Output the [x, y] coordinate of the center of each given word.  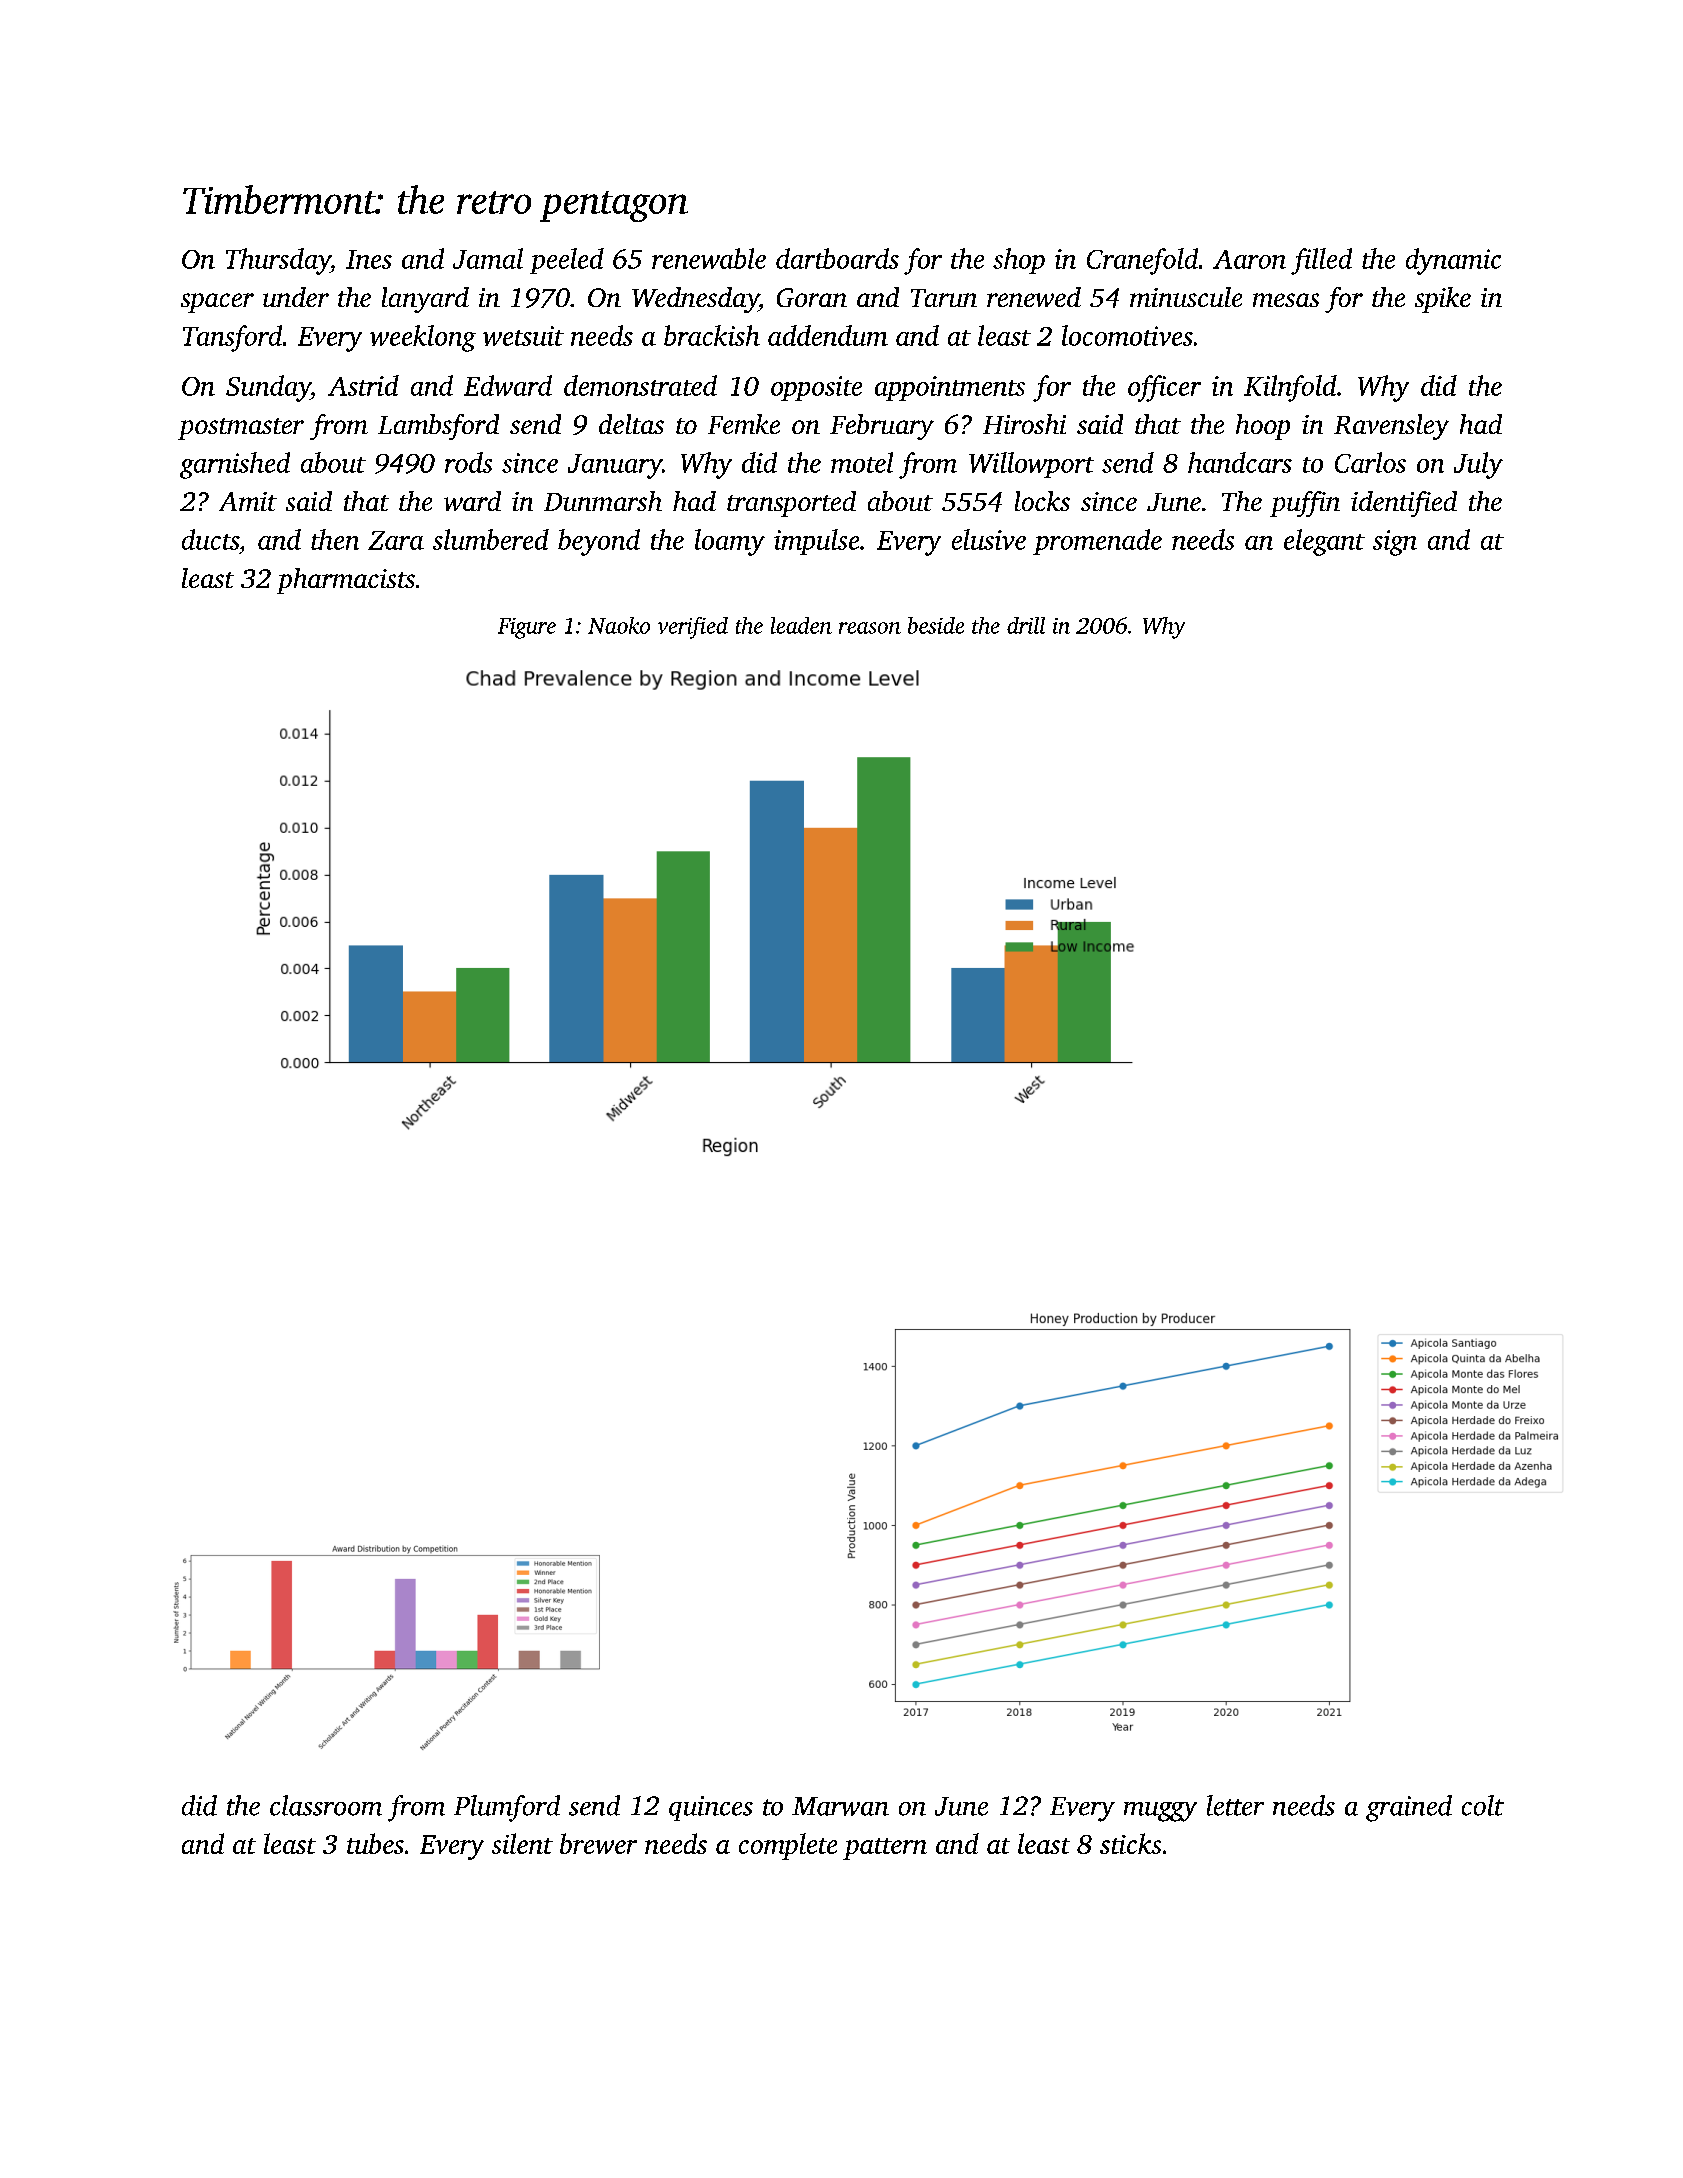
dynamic [1453, 261]
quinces [711, 1808]
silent [522, 1843]
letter [1235, 1805]
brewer [598, 1843]
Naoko [619, 625]
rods [468, 462]
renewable [709, 258]
